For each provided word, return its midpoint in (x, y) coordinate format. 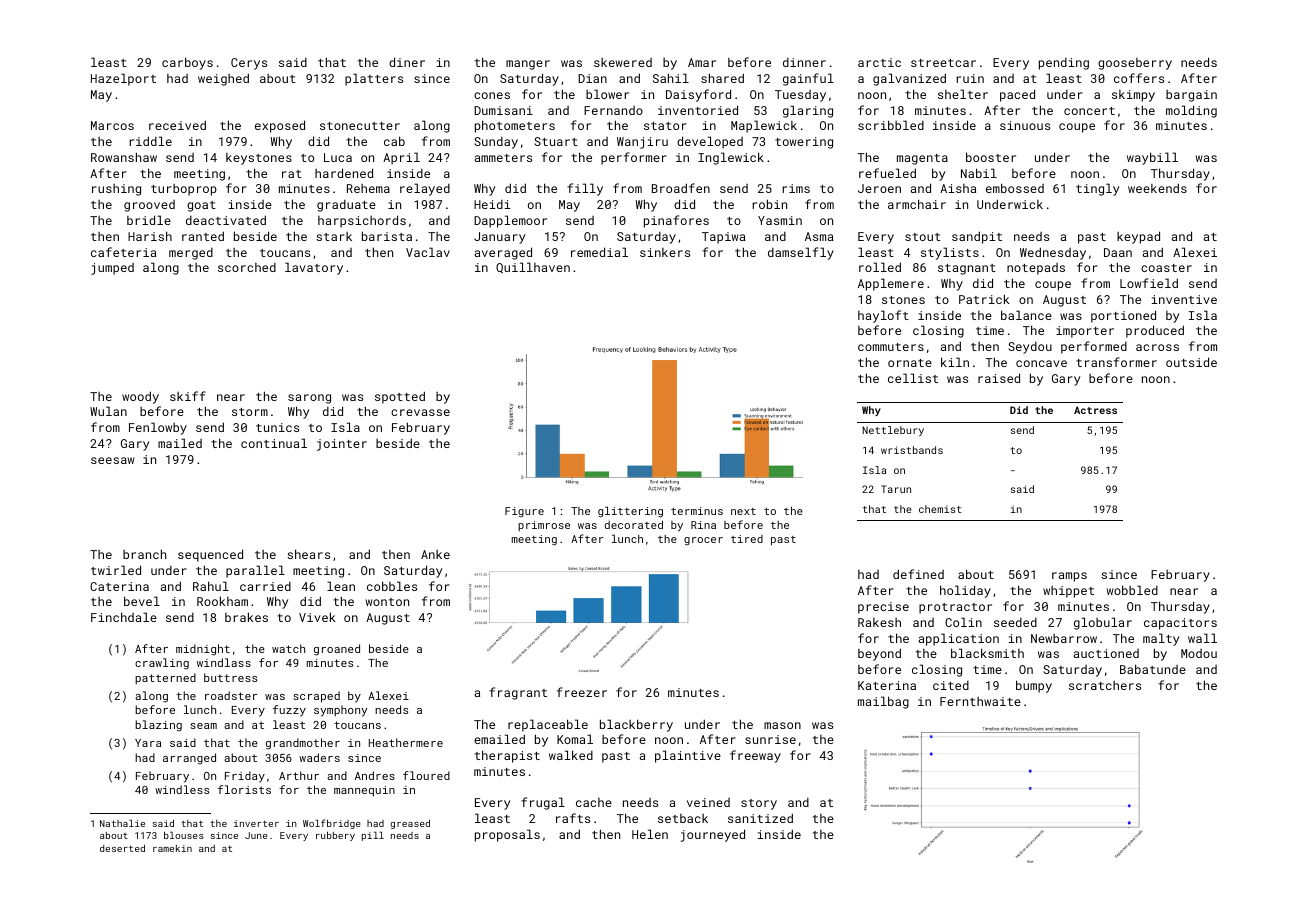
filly (585, 189)
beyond (879, 654)
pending (1064, 64)
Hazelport (123, 79)
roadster (231, 695)
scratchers (1105, 685)
